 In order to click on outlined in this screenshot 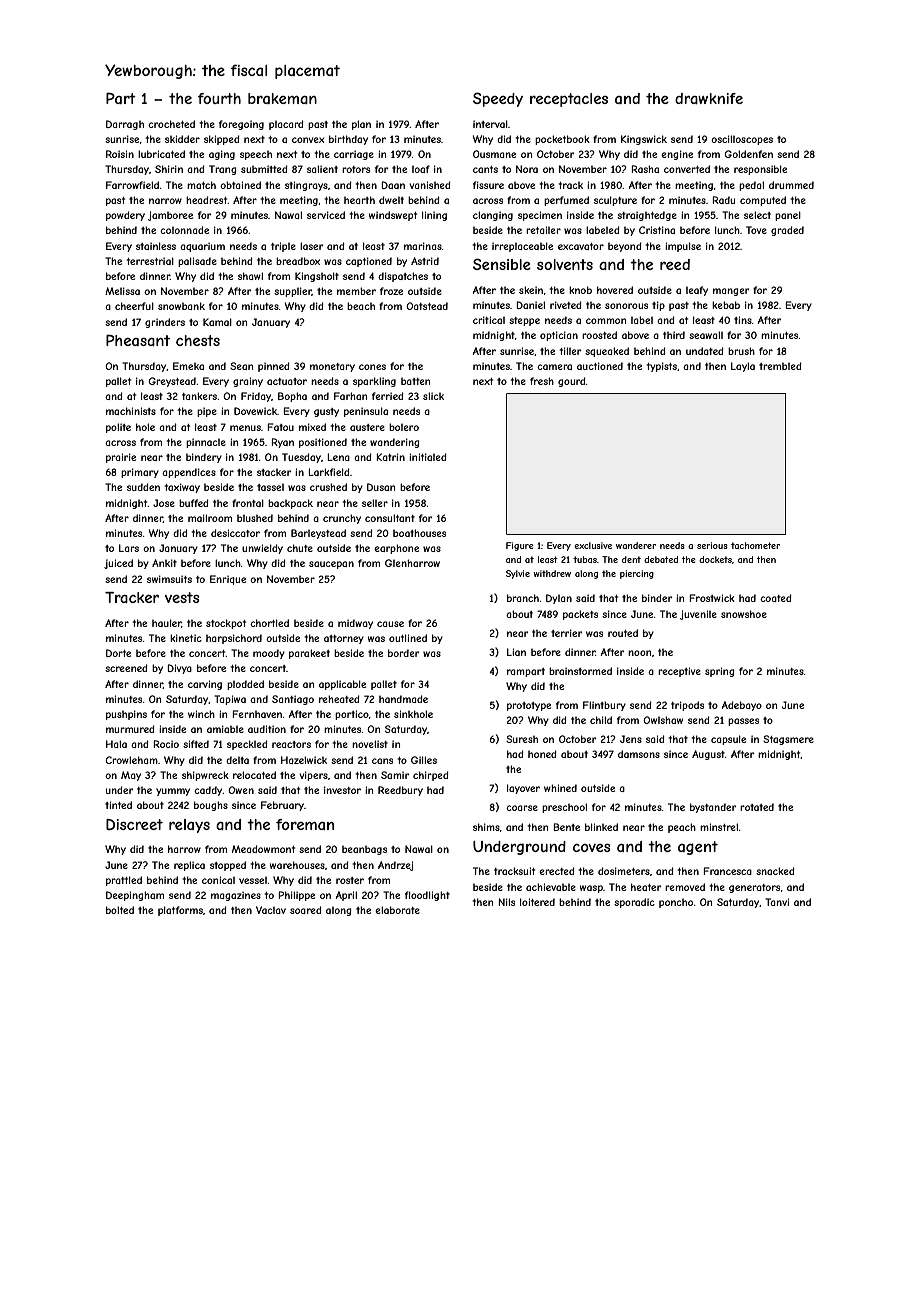, I will do `click(408, 638)`.
